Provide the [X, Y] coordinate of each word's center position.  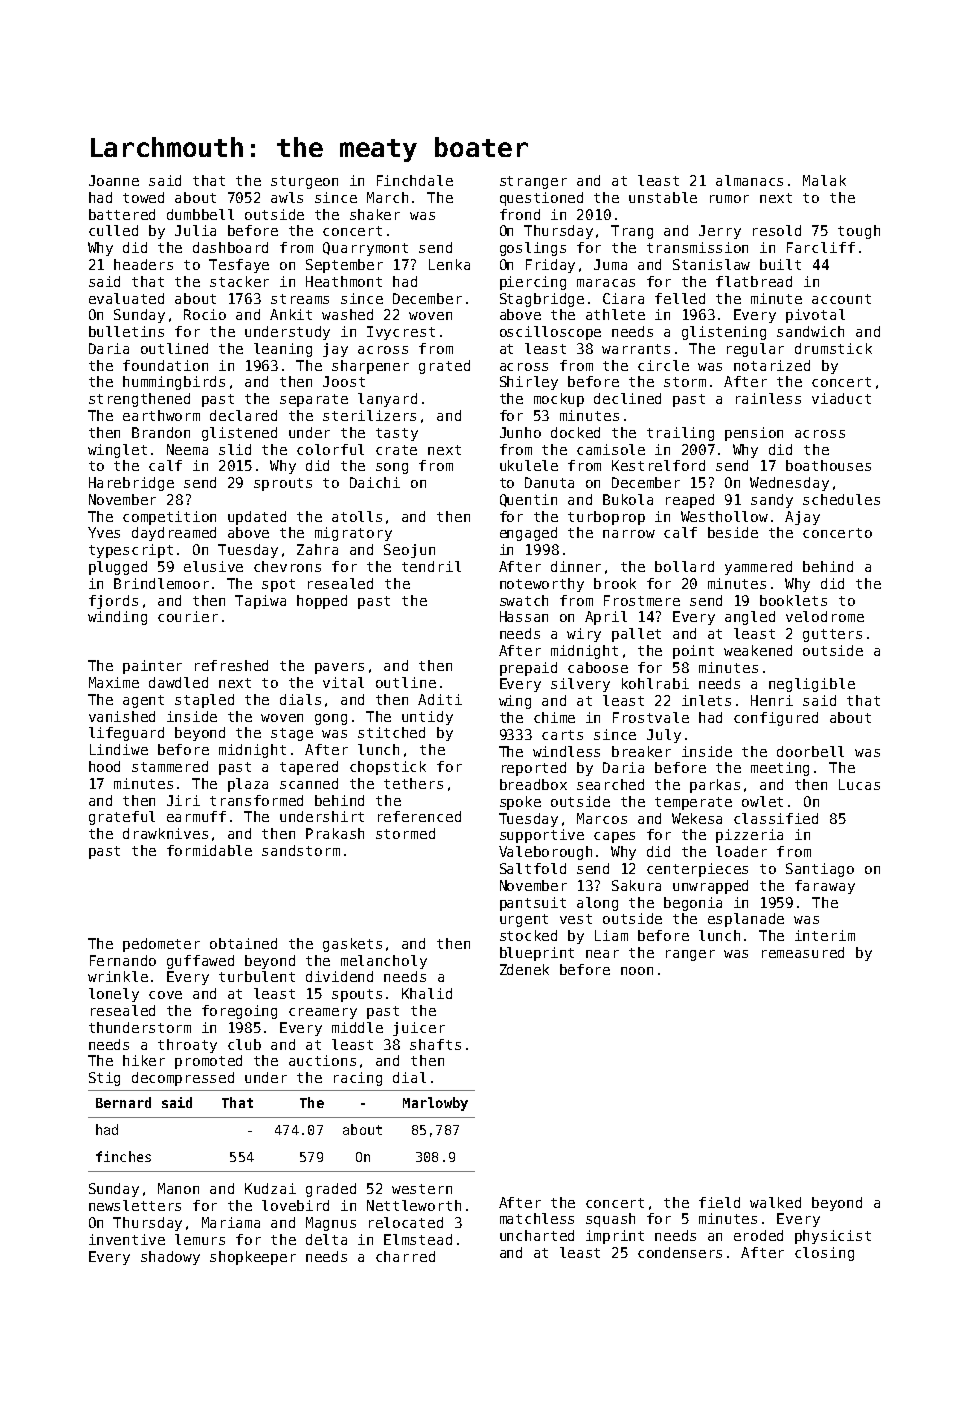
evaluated [126, 298]
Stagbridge [542, 300]
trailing [680, 434]
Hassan [524, 616]
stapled [204, 701]
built [780, 264]
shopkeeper [253, 1258]
